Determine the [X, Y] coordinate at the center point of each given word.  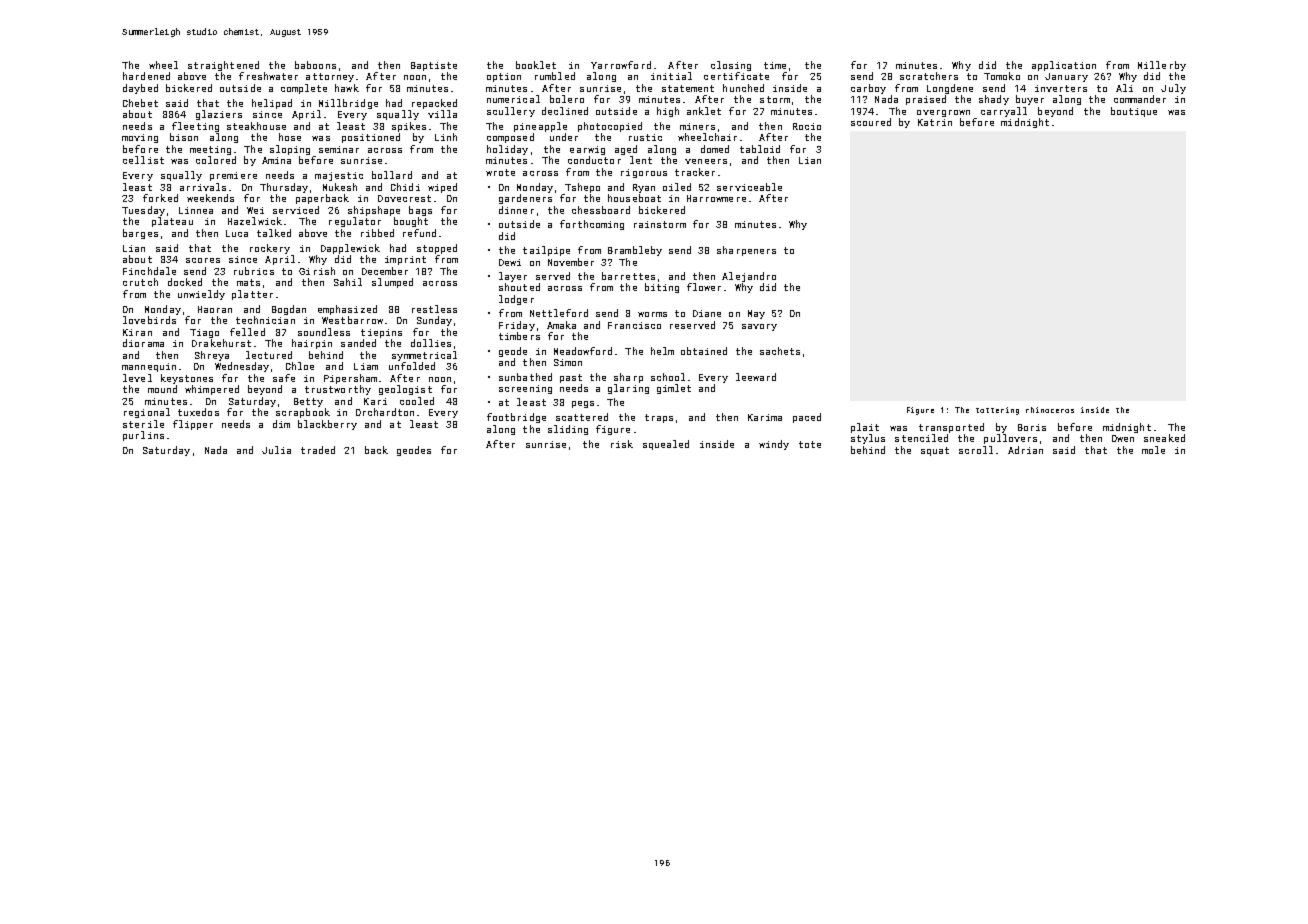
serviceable [749, 187]
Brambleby [635, 251]
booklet [536, 65]
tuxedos [198, 412]
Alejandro [749, 277]
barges [140, 234]
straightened [223, 66]
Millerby [1162, 66]
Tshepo [582, 188]
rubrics [254, 271]
